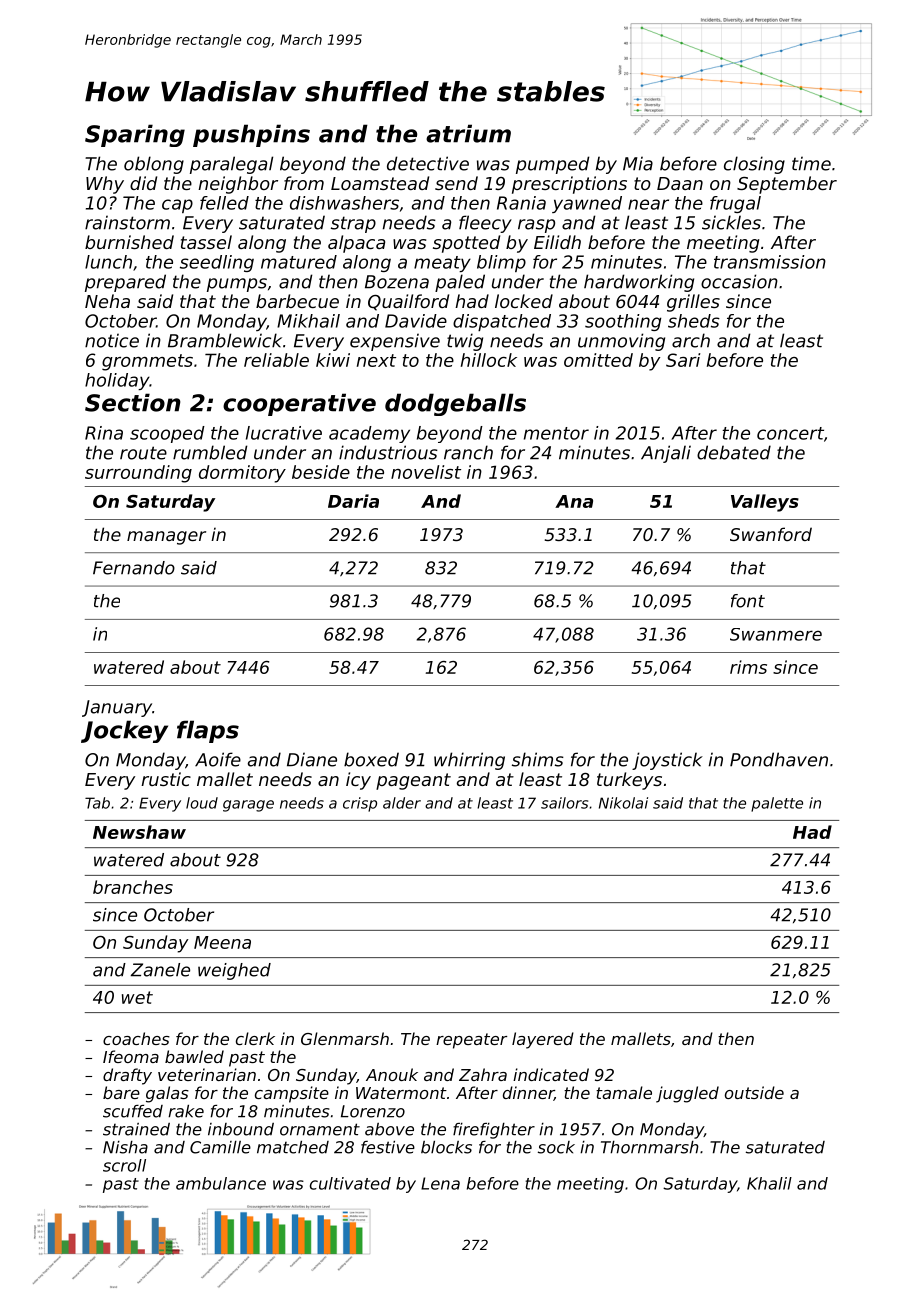 The width and height of the page is (924, 1308). I want to click on Lena, so click(440, 1183).
